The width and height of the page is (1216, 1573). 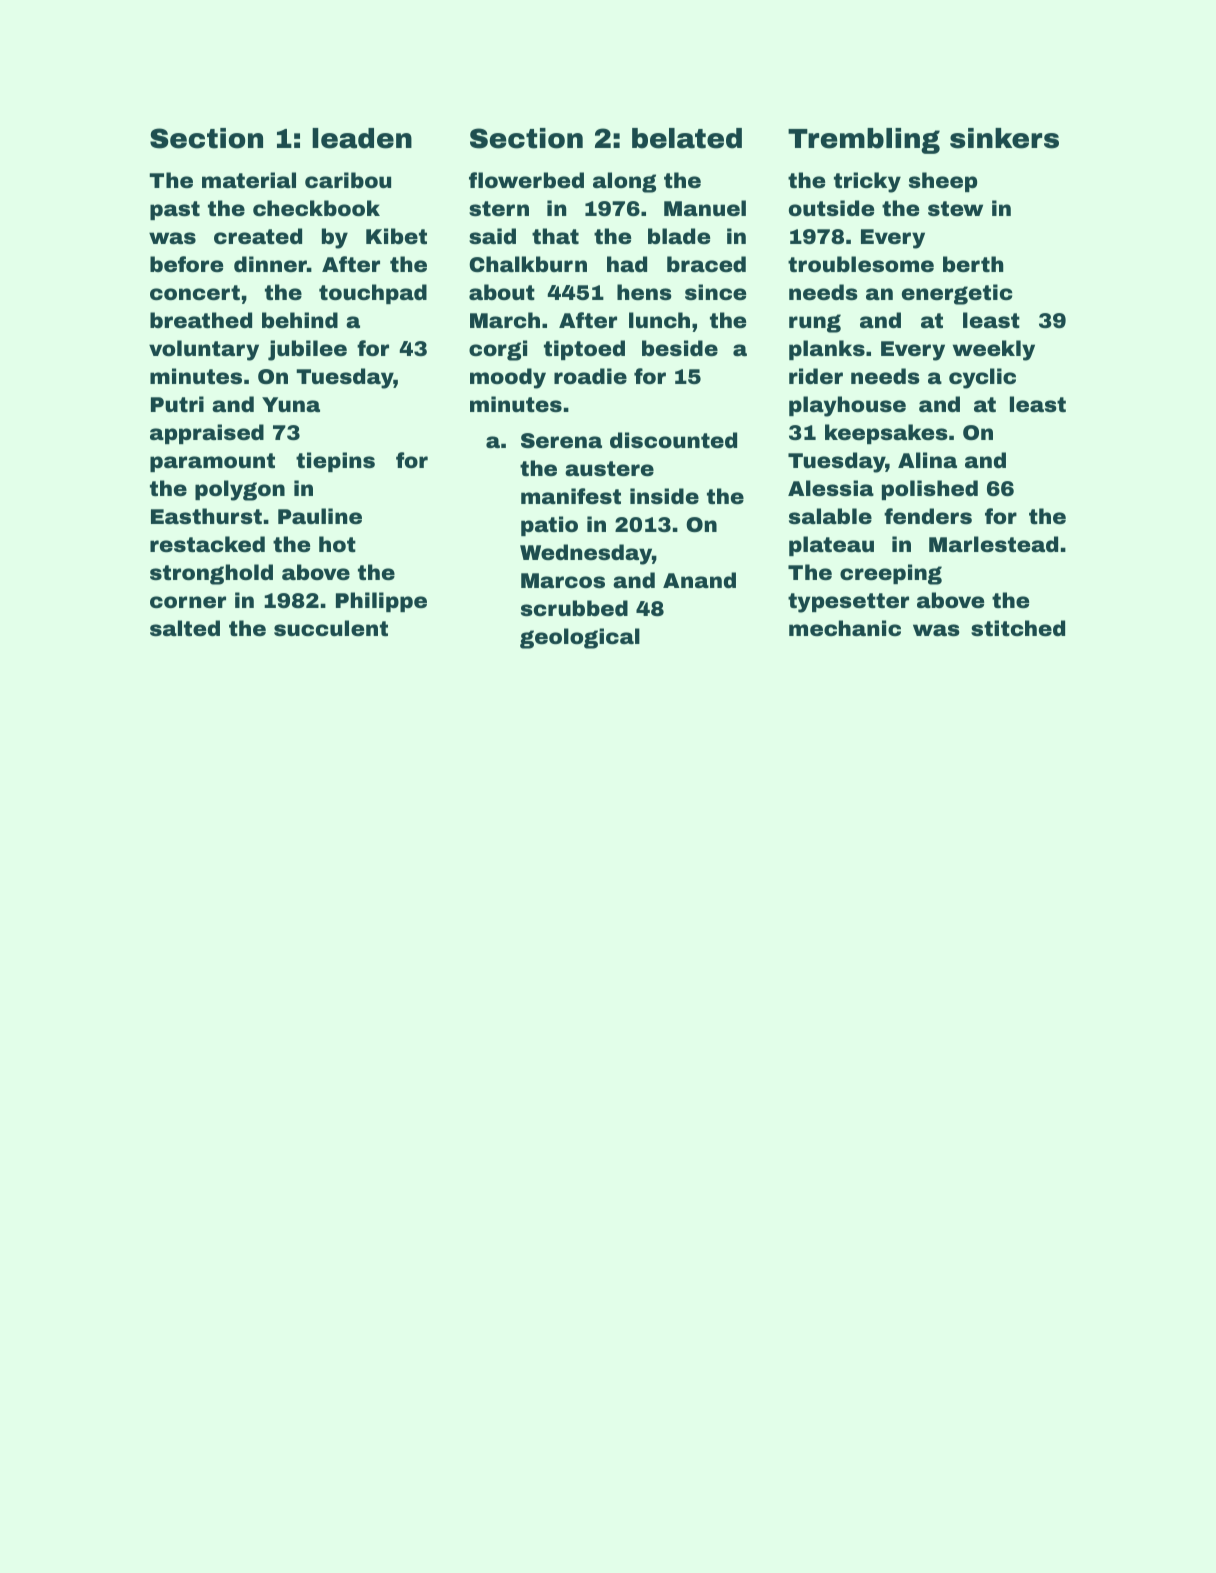 I want to click on Trembling, so click(x=864, y=141).
